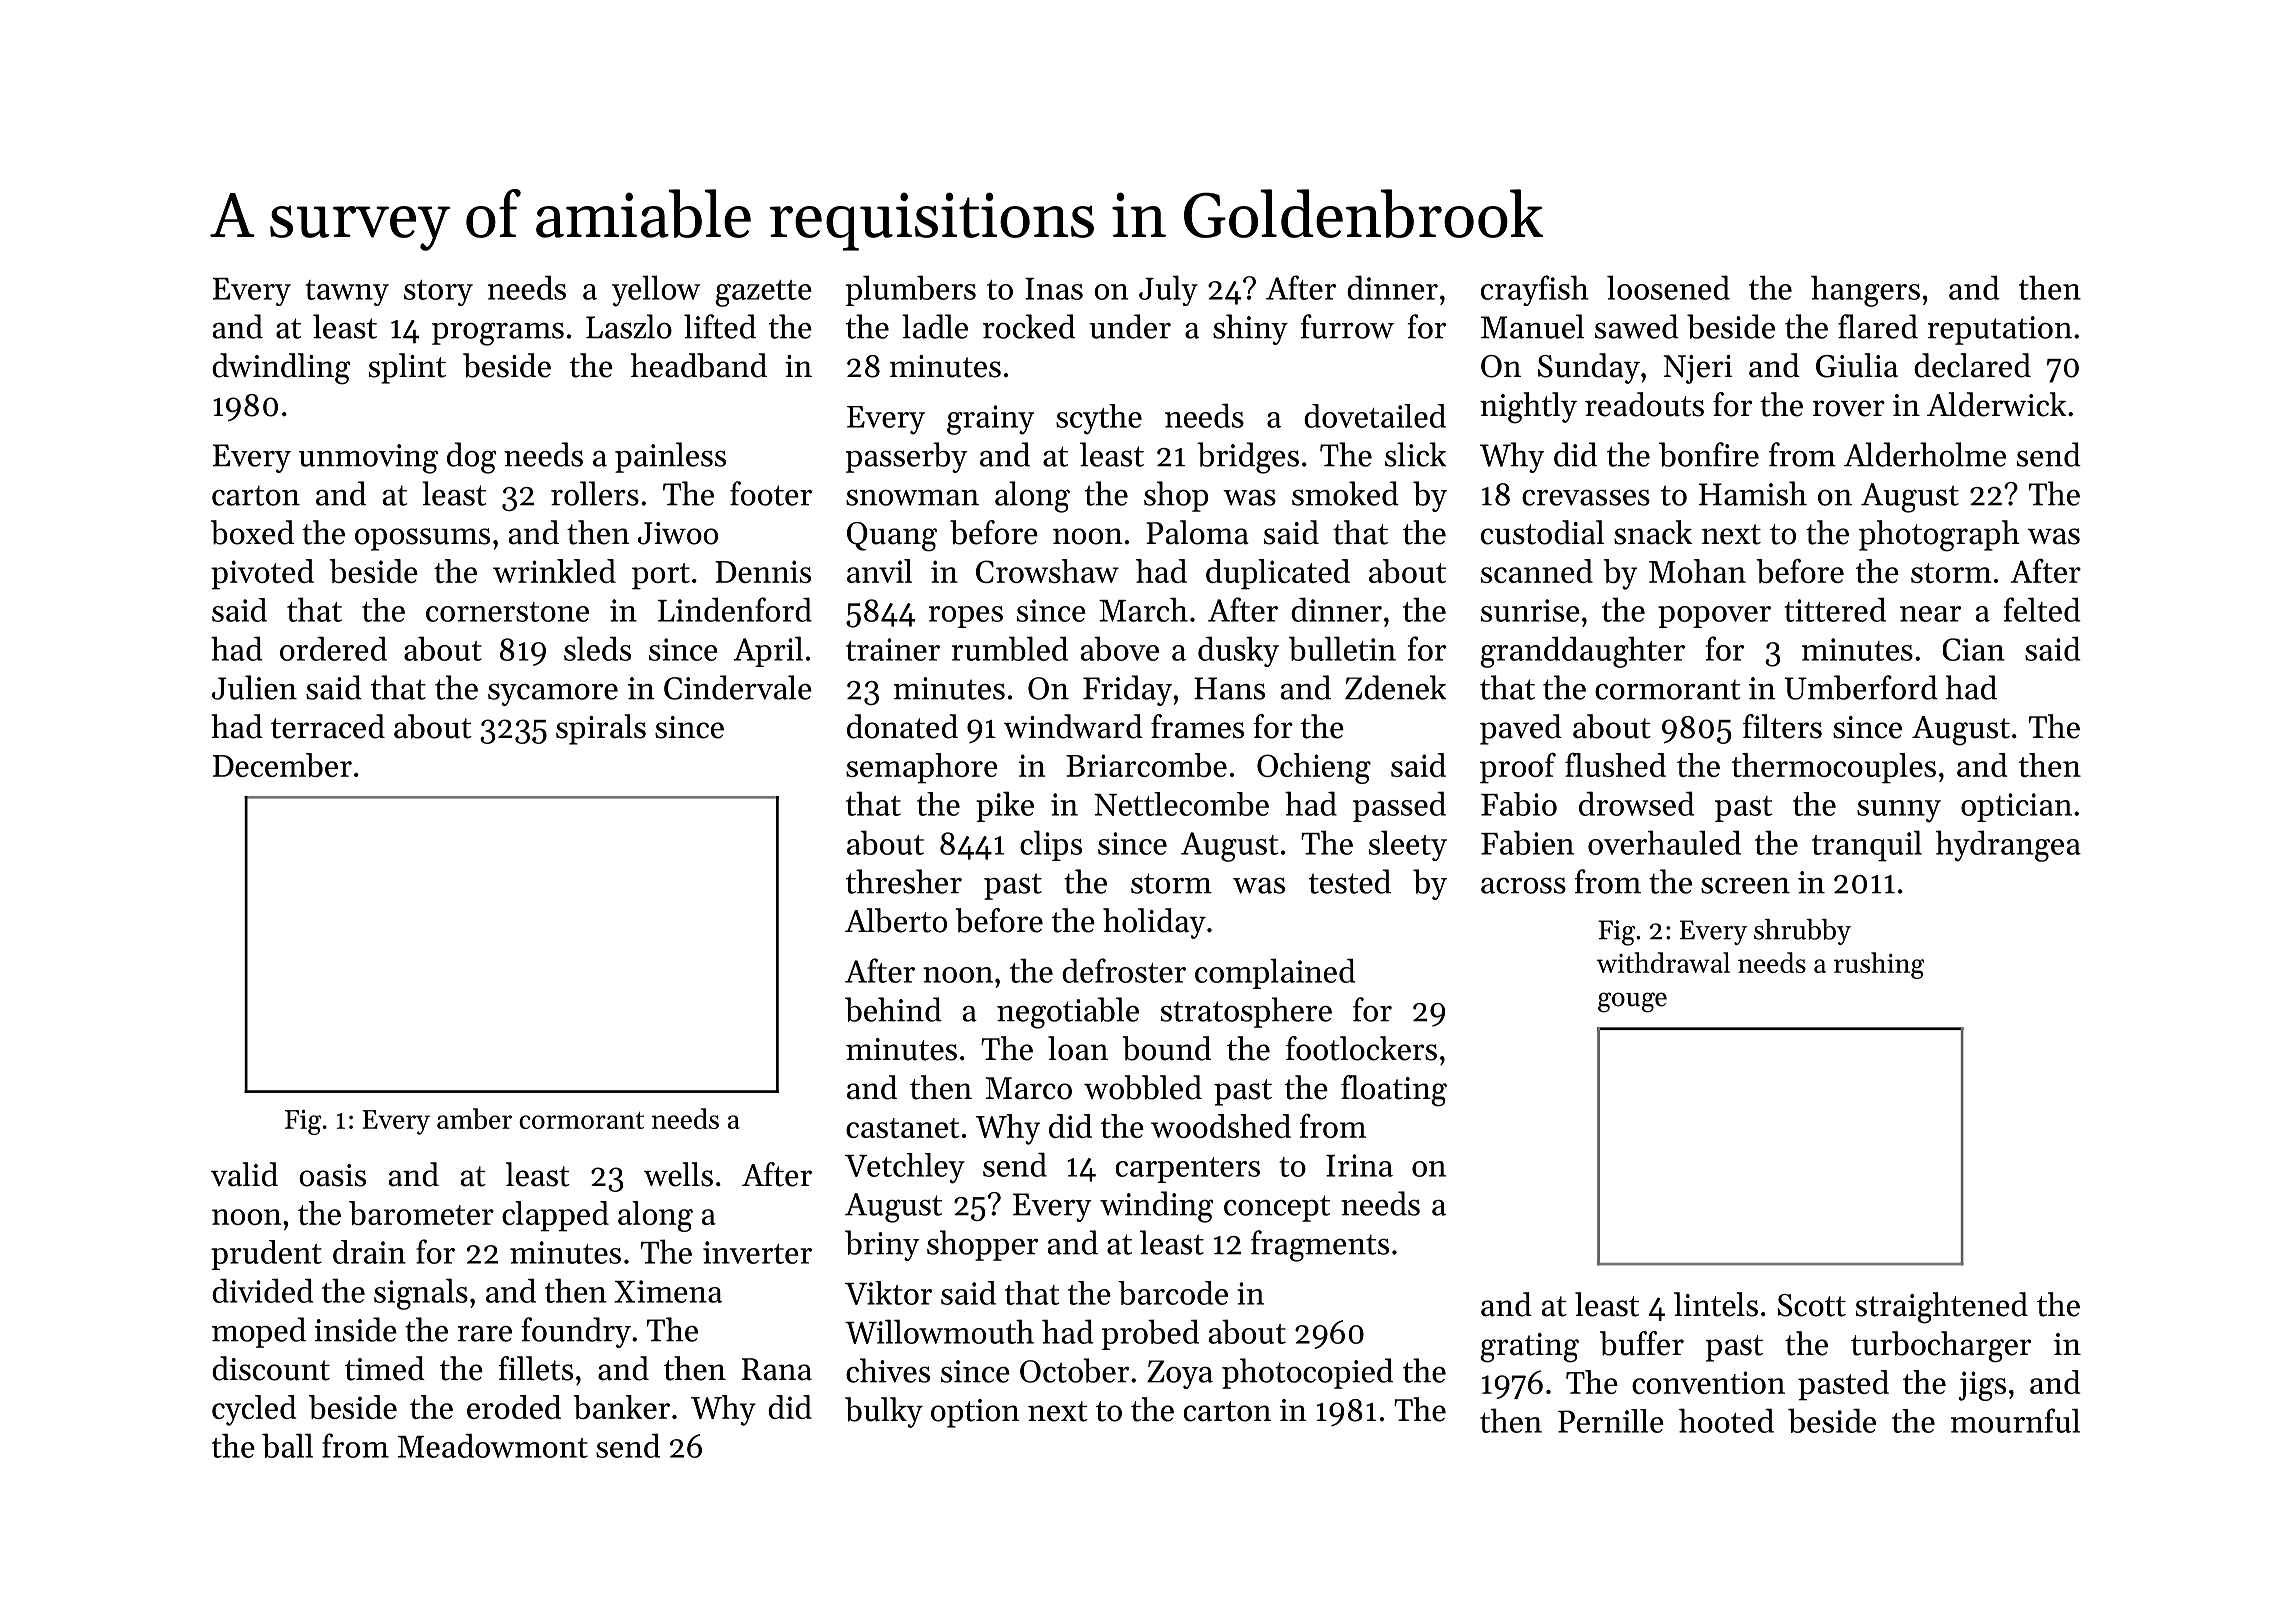 The width and height of the document is (2292, 1620). What do you see at coordinates (1586, 497) in the document?
I see `crevasses` at bounding box center [1586, 497].
